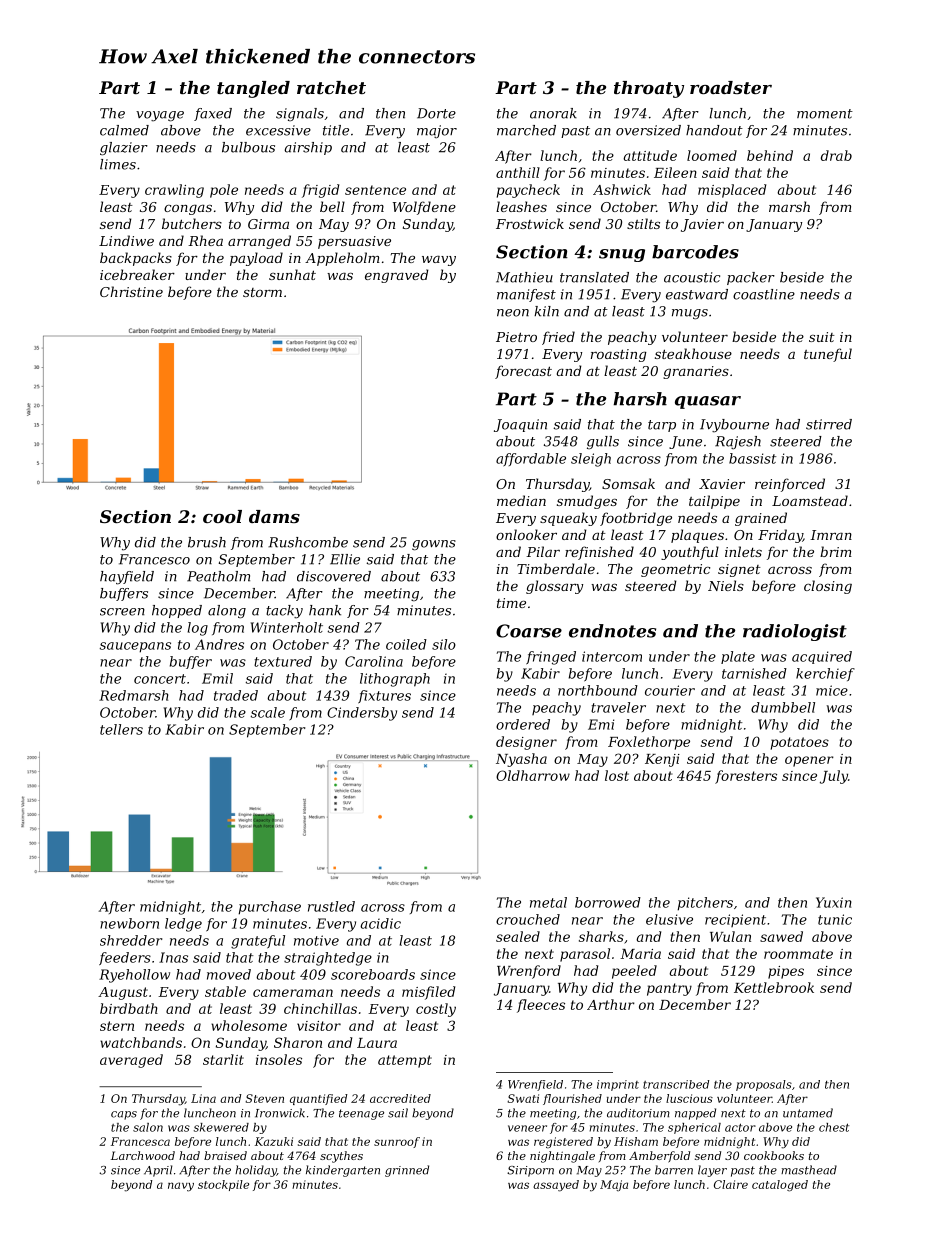 This screenshot has height=1233, width=952. I want to click on acidic, so click(380, 923).
